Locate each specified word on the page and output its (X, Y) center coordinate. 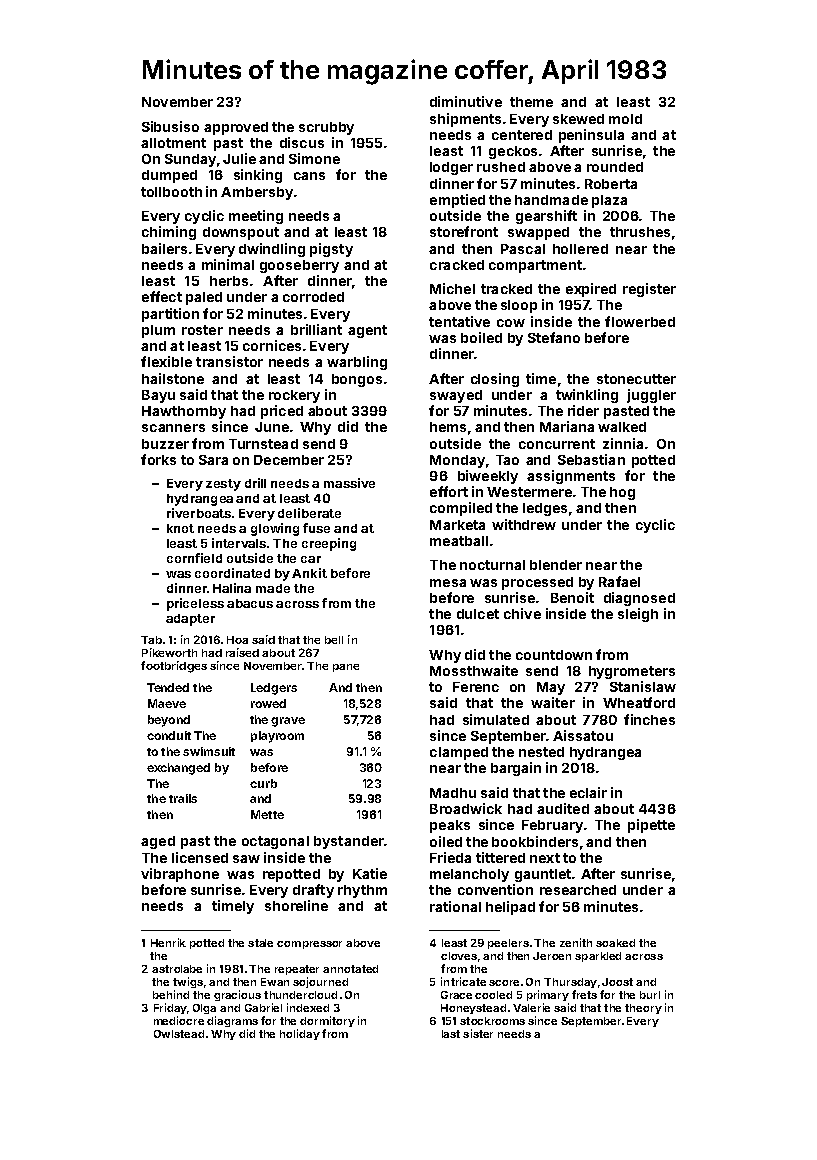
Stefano (554, 337)
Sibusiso (170, 126)
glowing (275, 529)
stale (260, 943)
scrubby (326, 128)
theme (531, 102)
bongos (357, 380)
